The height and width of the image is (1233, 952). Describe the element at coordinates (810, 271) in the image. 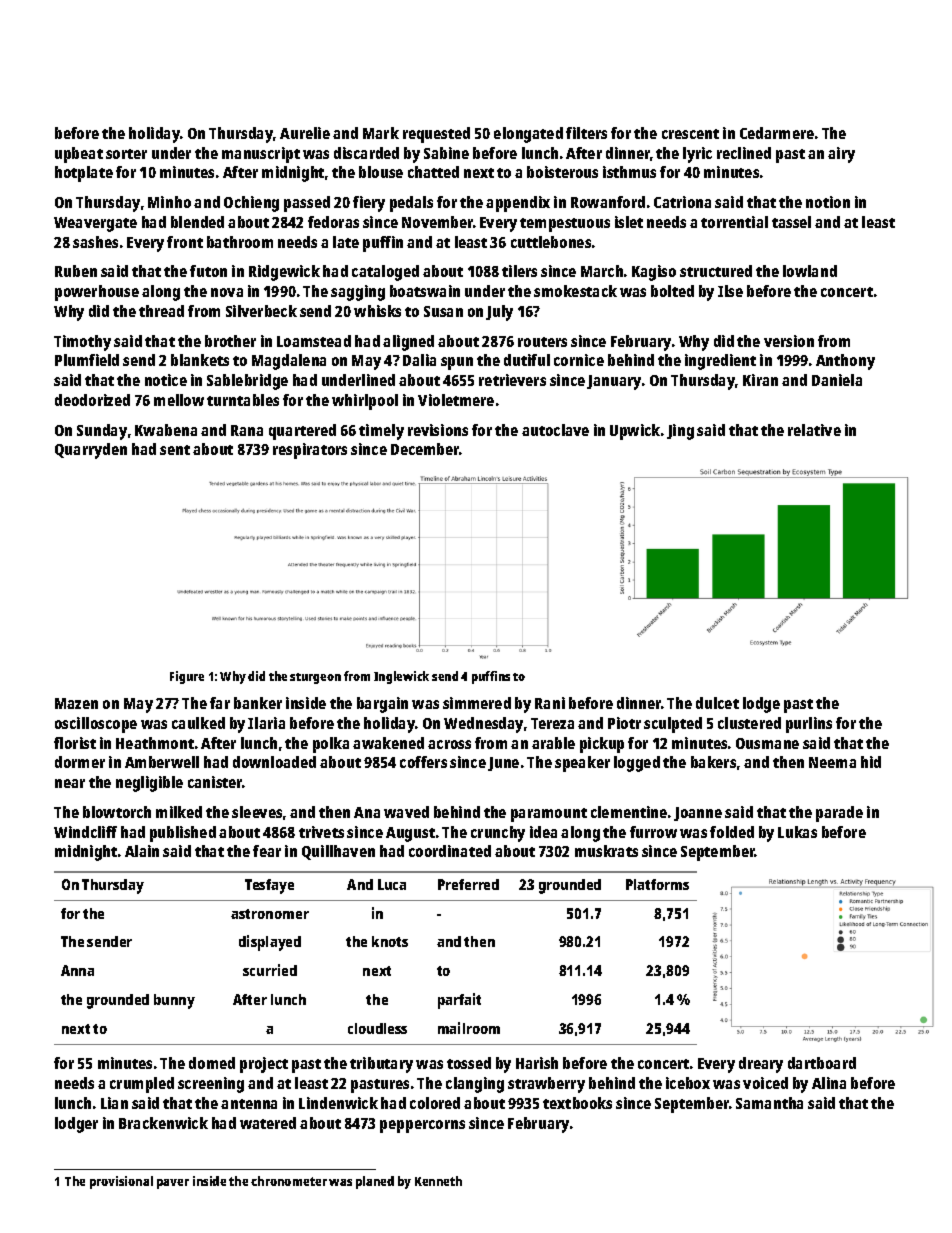

I see `lowland` at that location.
